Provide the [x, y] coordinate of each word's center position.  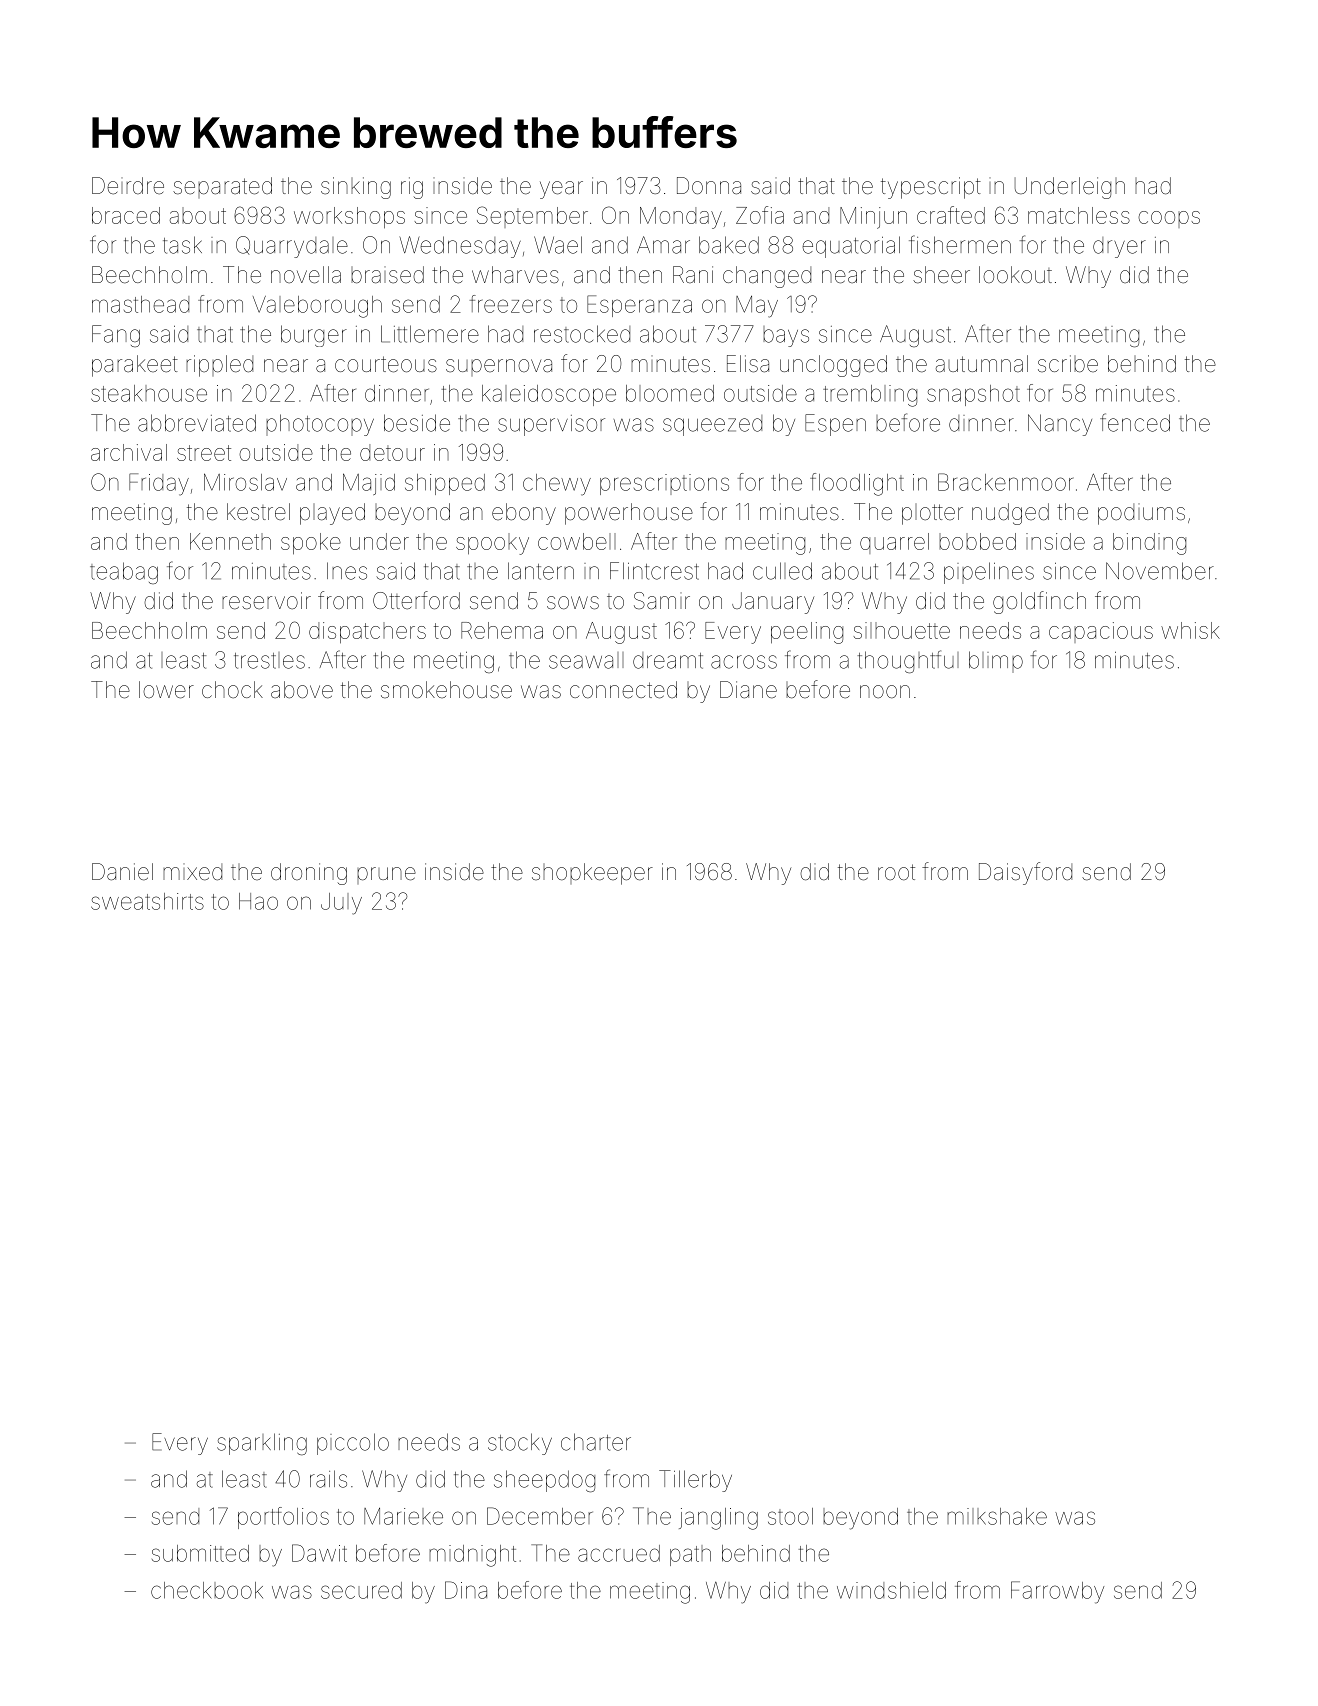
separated [222, 187]
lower [166, 690]
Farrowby [1057, 1592]
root [896, 872]
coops [1169, 219]
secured [361, 1590]
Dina [466, 1590]
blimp [996, 662]
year [561, 190]
